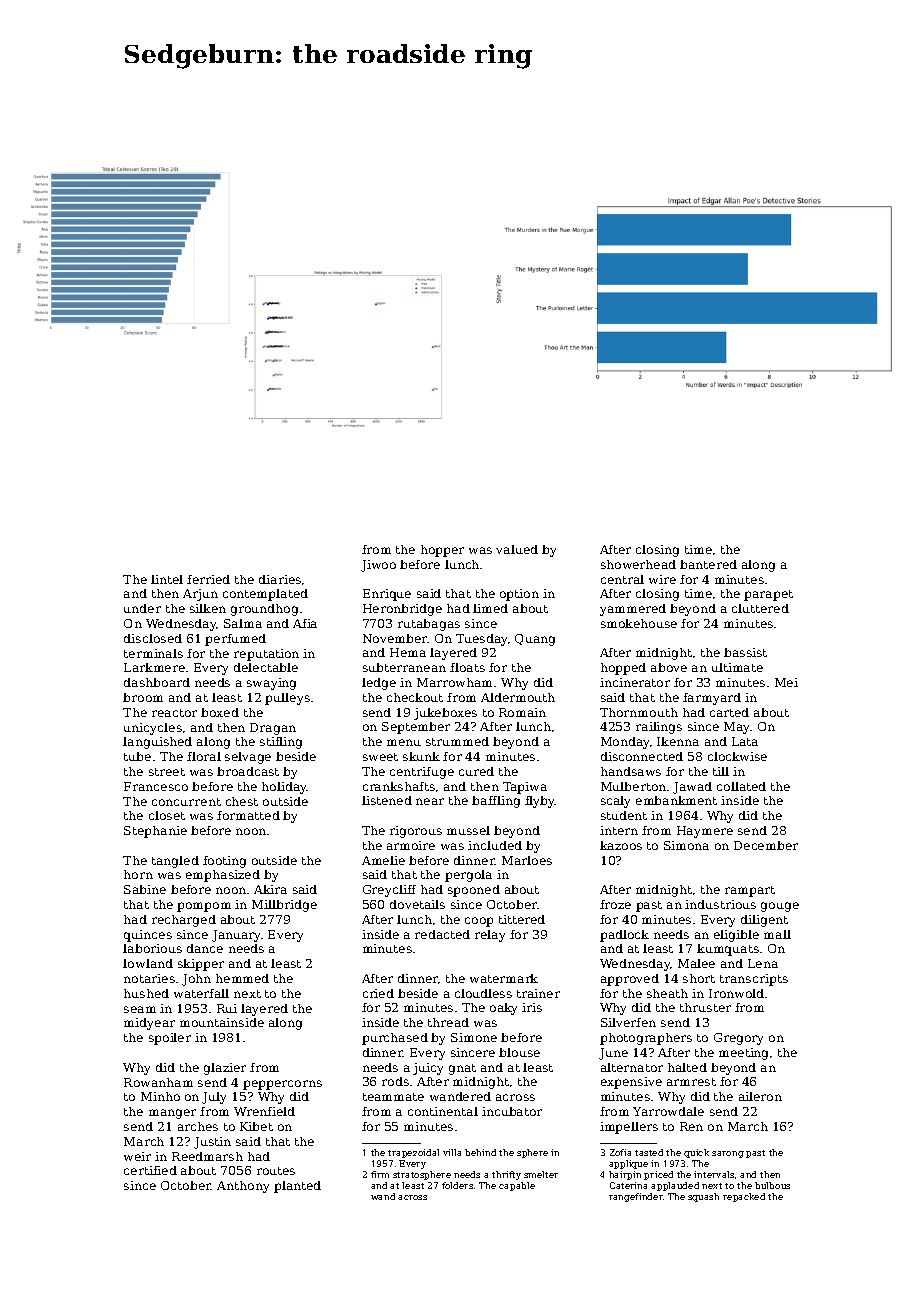  Describe the element at coordinates (708, 564) in the image. I see `bantered` at that location.
